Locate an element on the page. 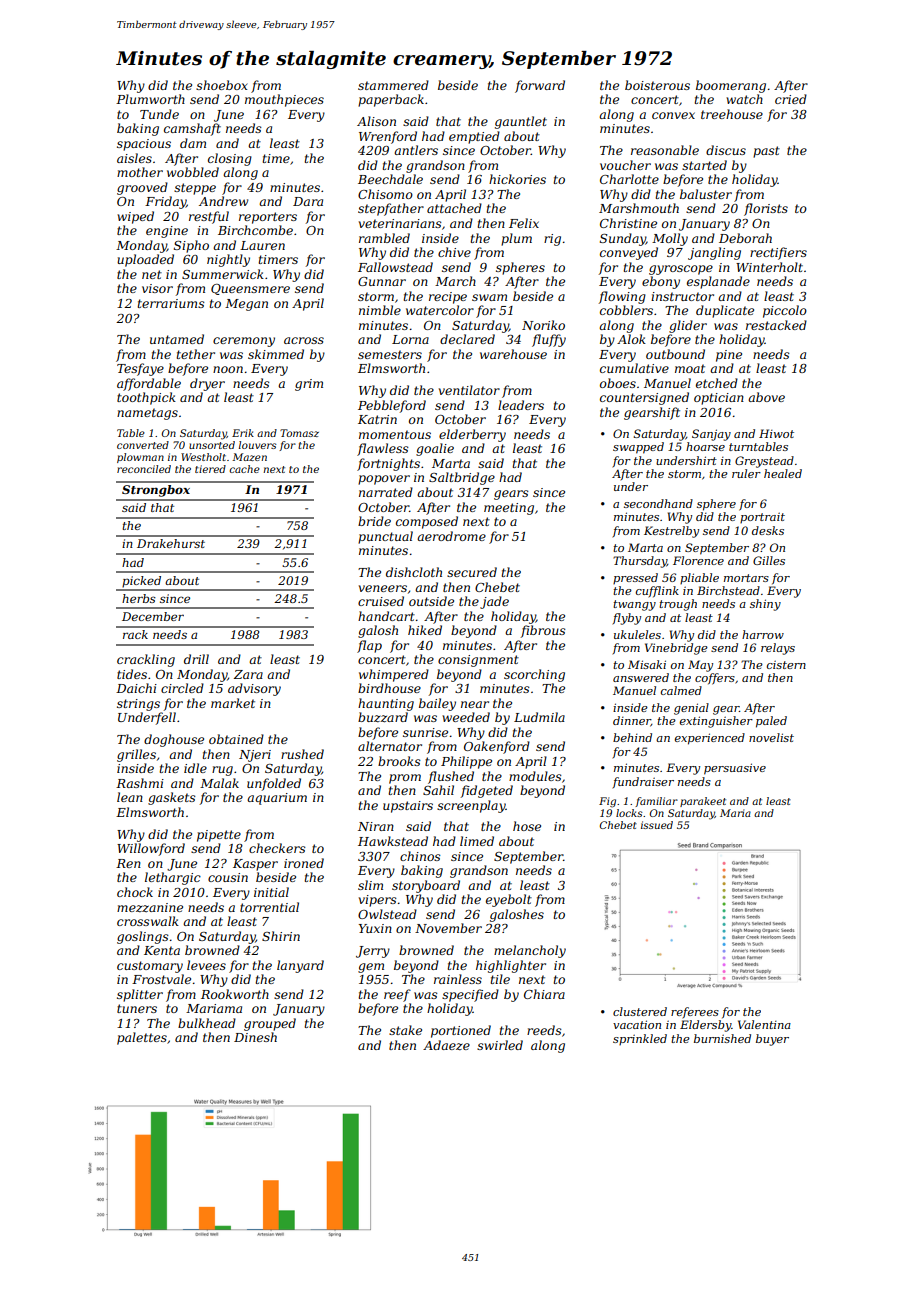 This page has height=1308, width=924. etched is located at coordinates (717, 383).
